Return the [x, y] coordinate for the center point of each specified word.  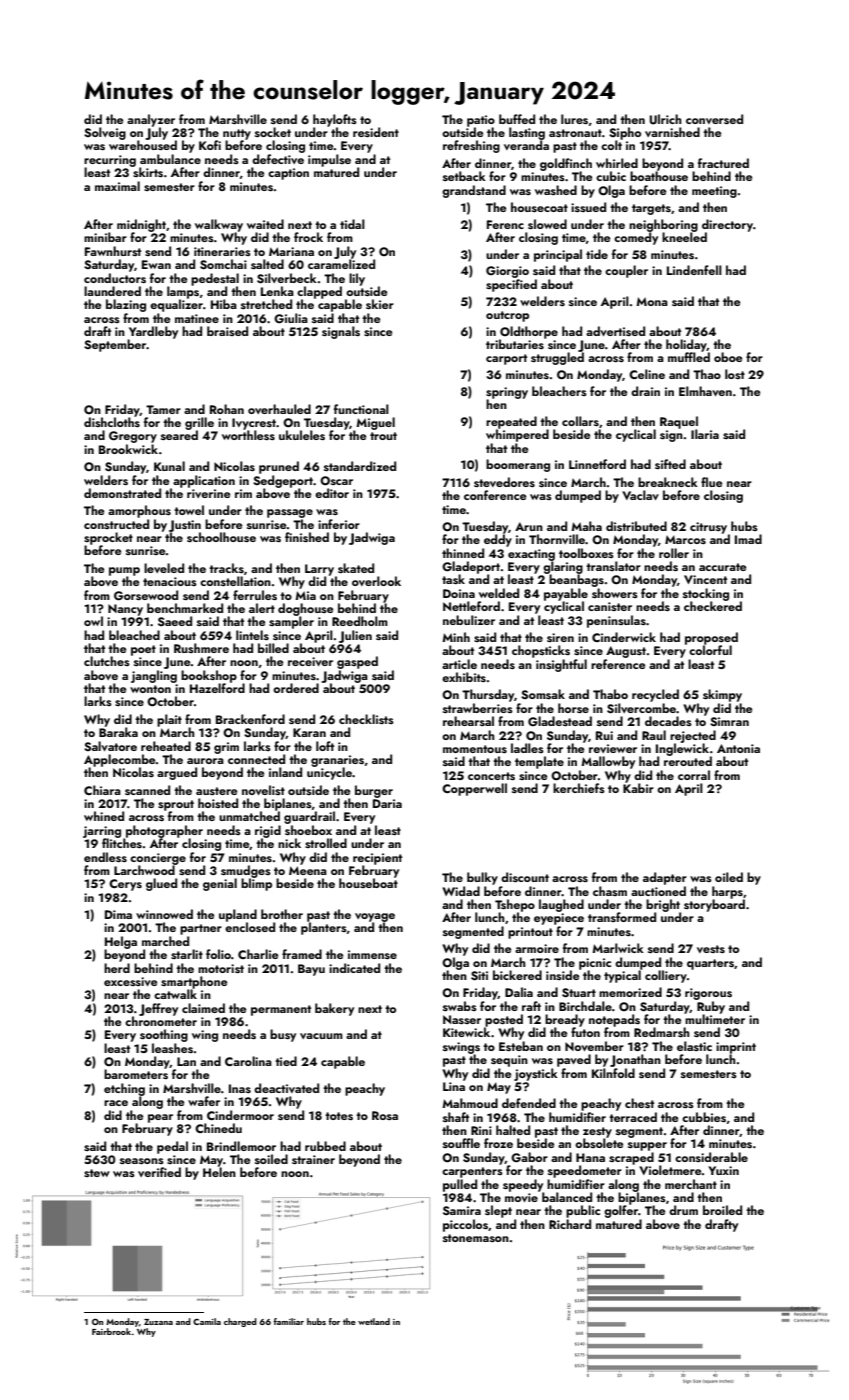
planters [324, 928]
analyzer [151, 120]
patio [481, 121]
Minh [456, 637]
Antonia [738, 748]
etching [124, 1089]
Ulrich [666, 119]
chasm [610, 891]
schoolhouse [221, 537]
